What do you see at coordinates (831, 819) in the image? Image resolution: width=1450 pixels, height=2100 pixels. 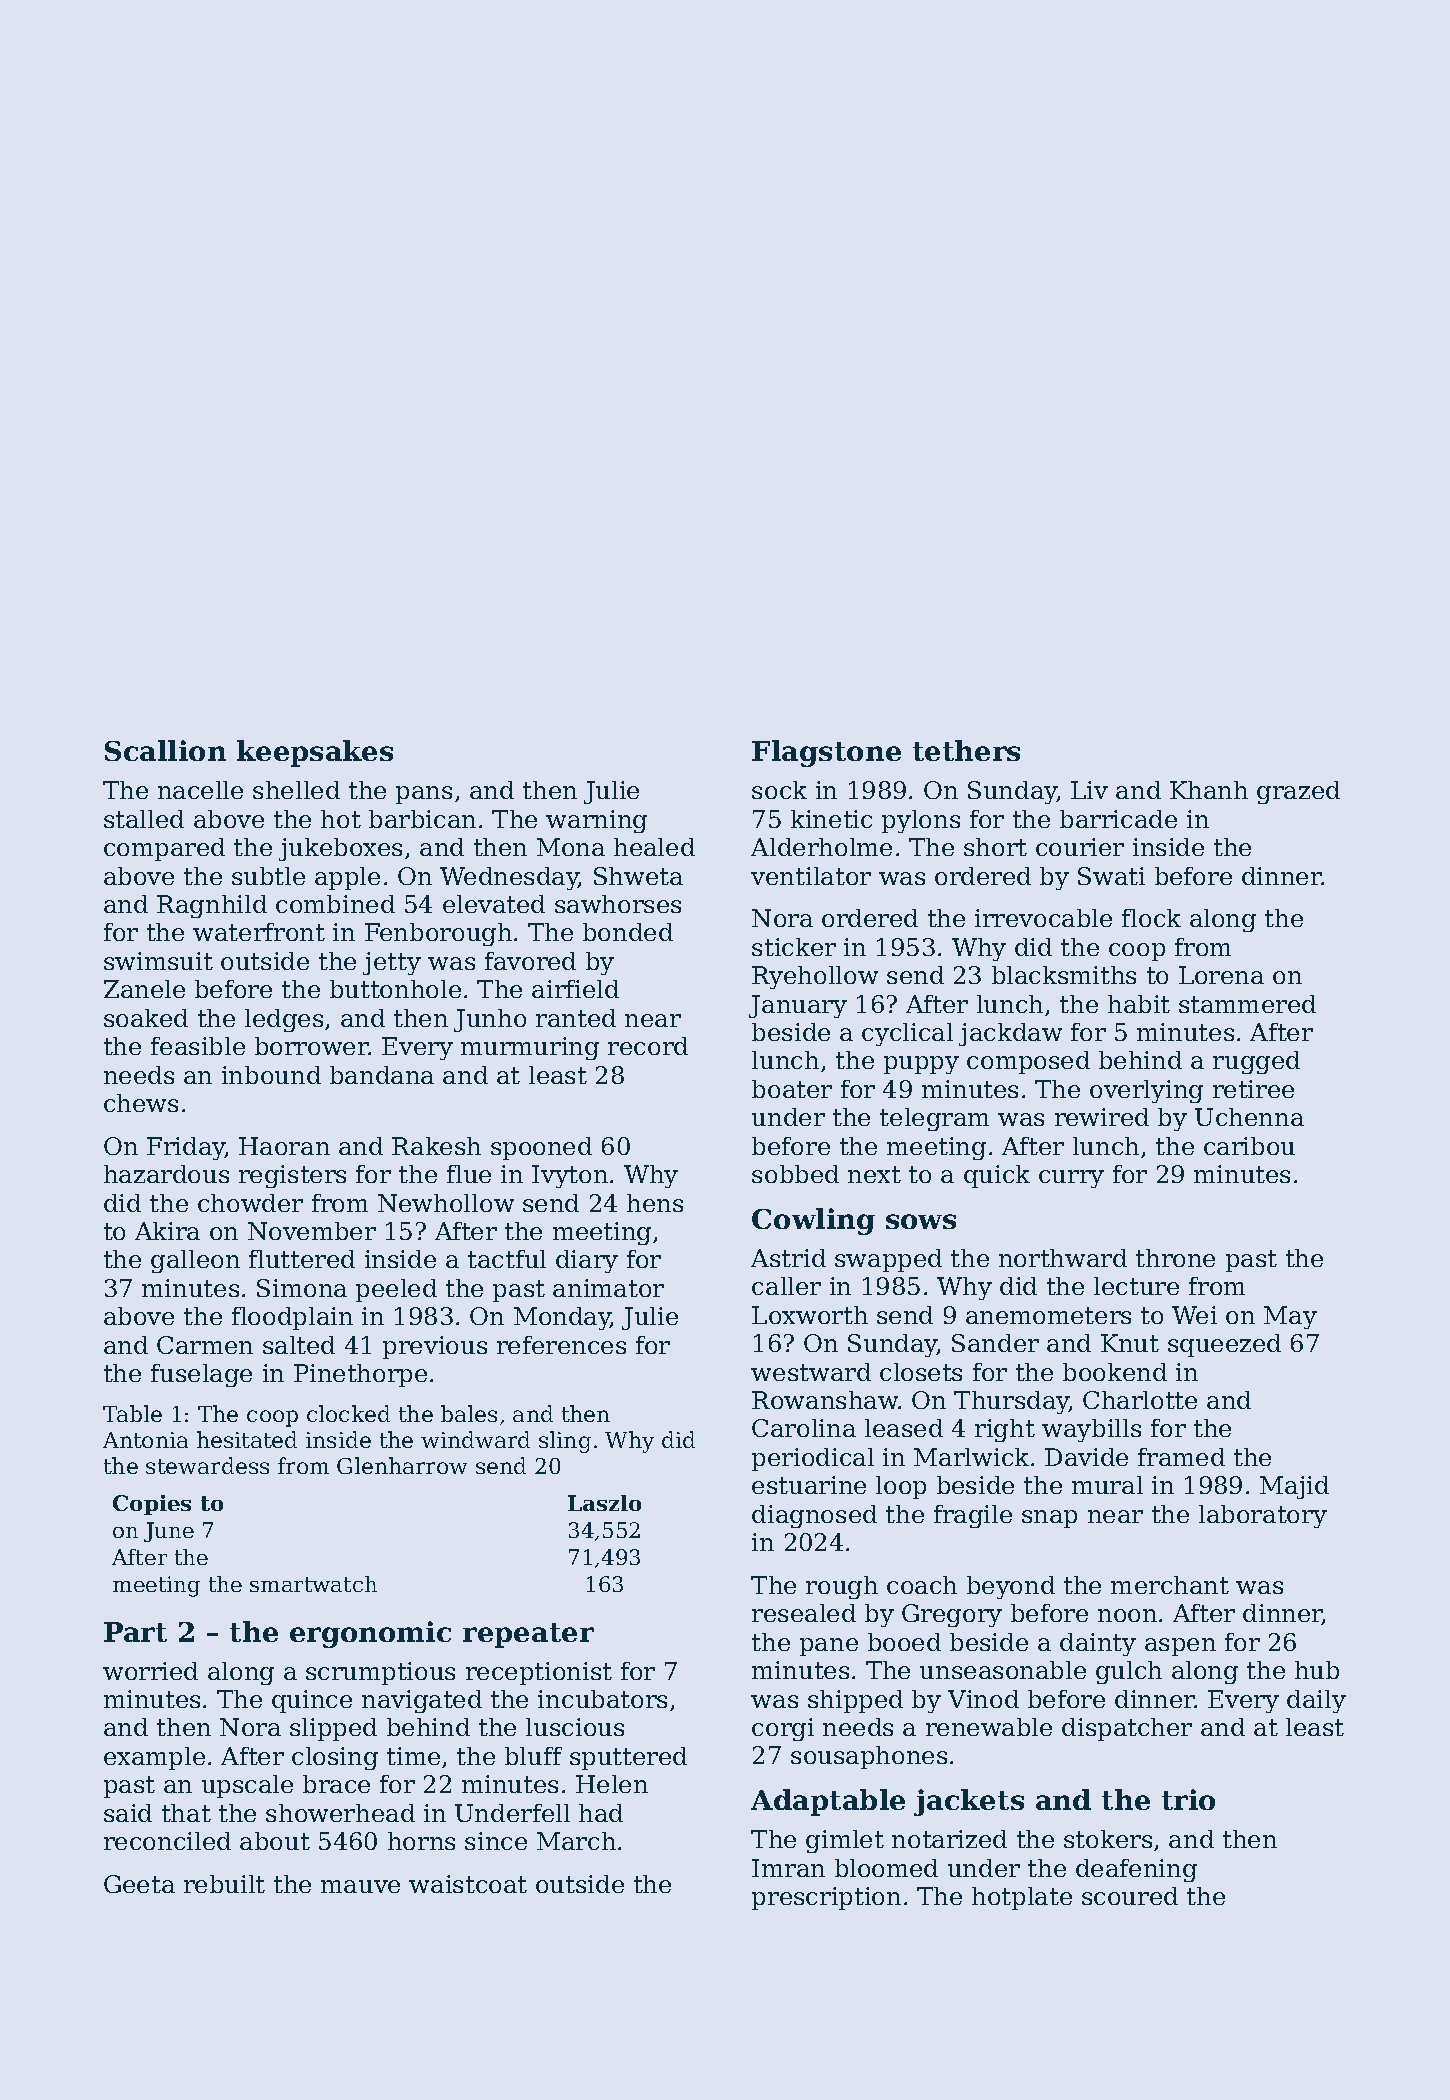 I see `kinetic` at bounding box center [831, 819].
